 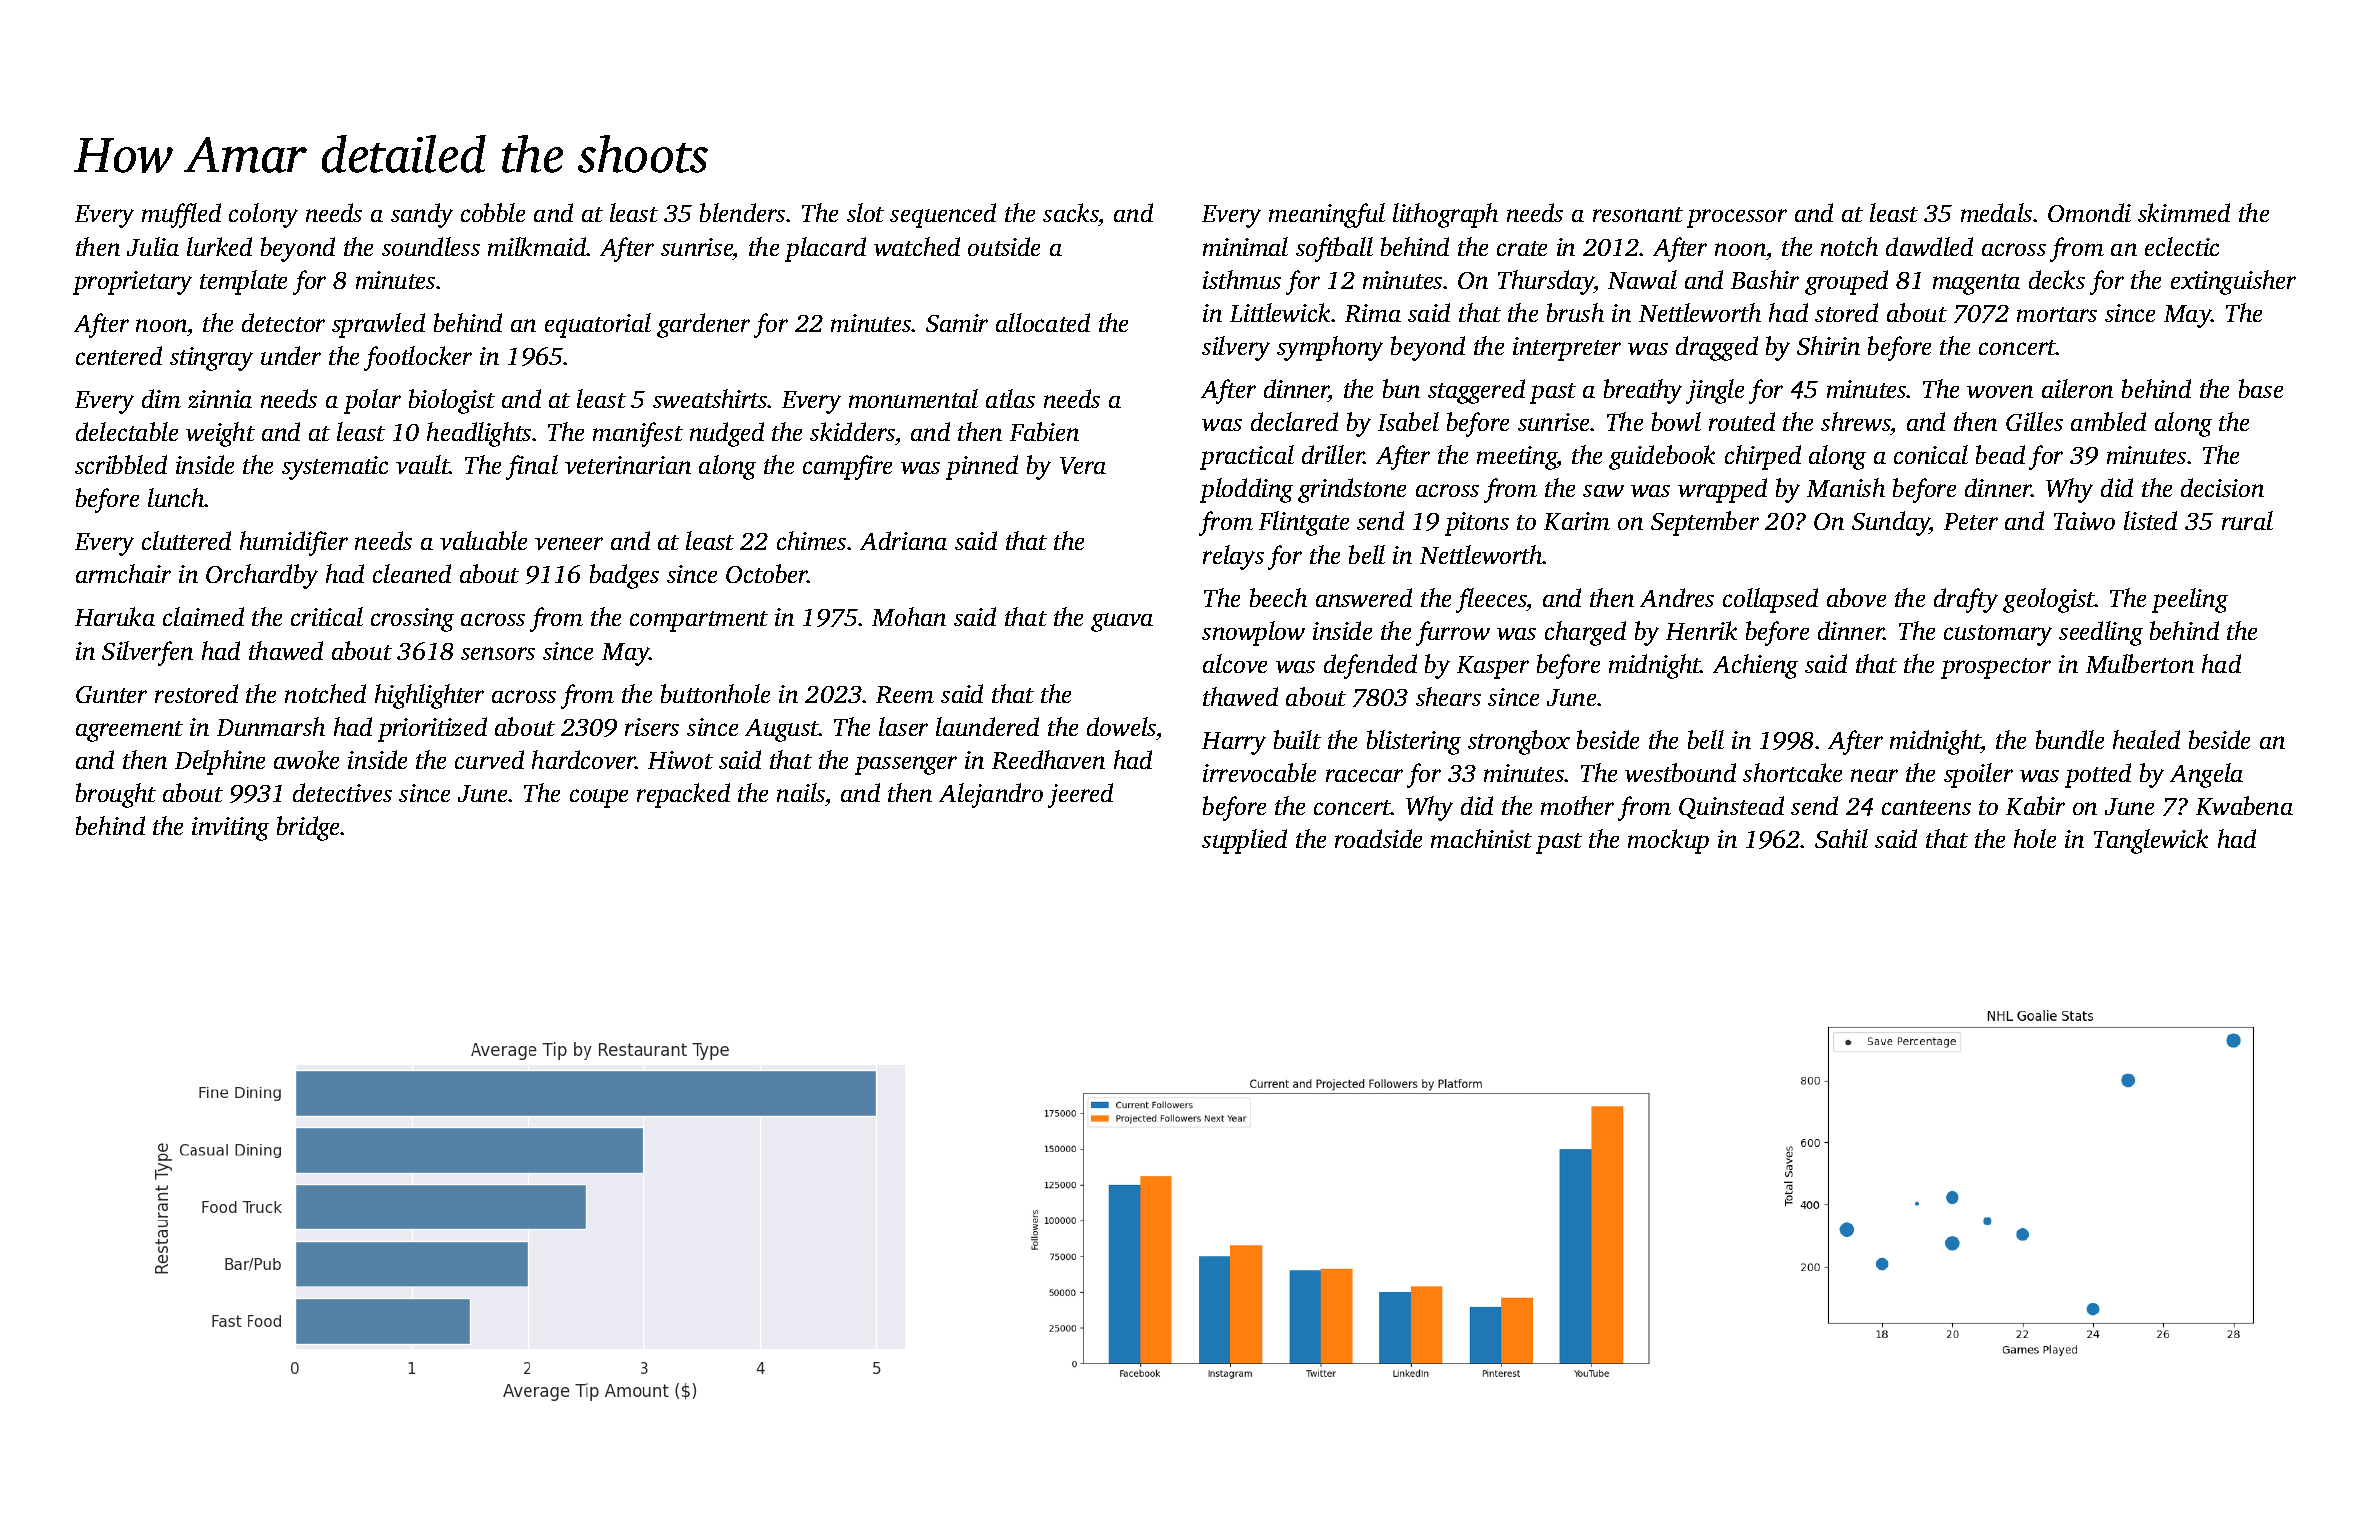 I want to click on stingray, so click(x=211, y=359).
